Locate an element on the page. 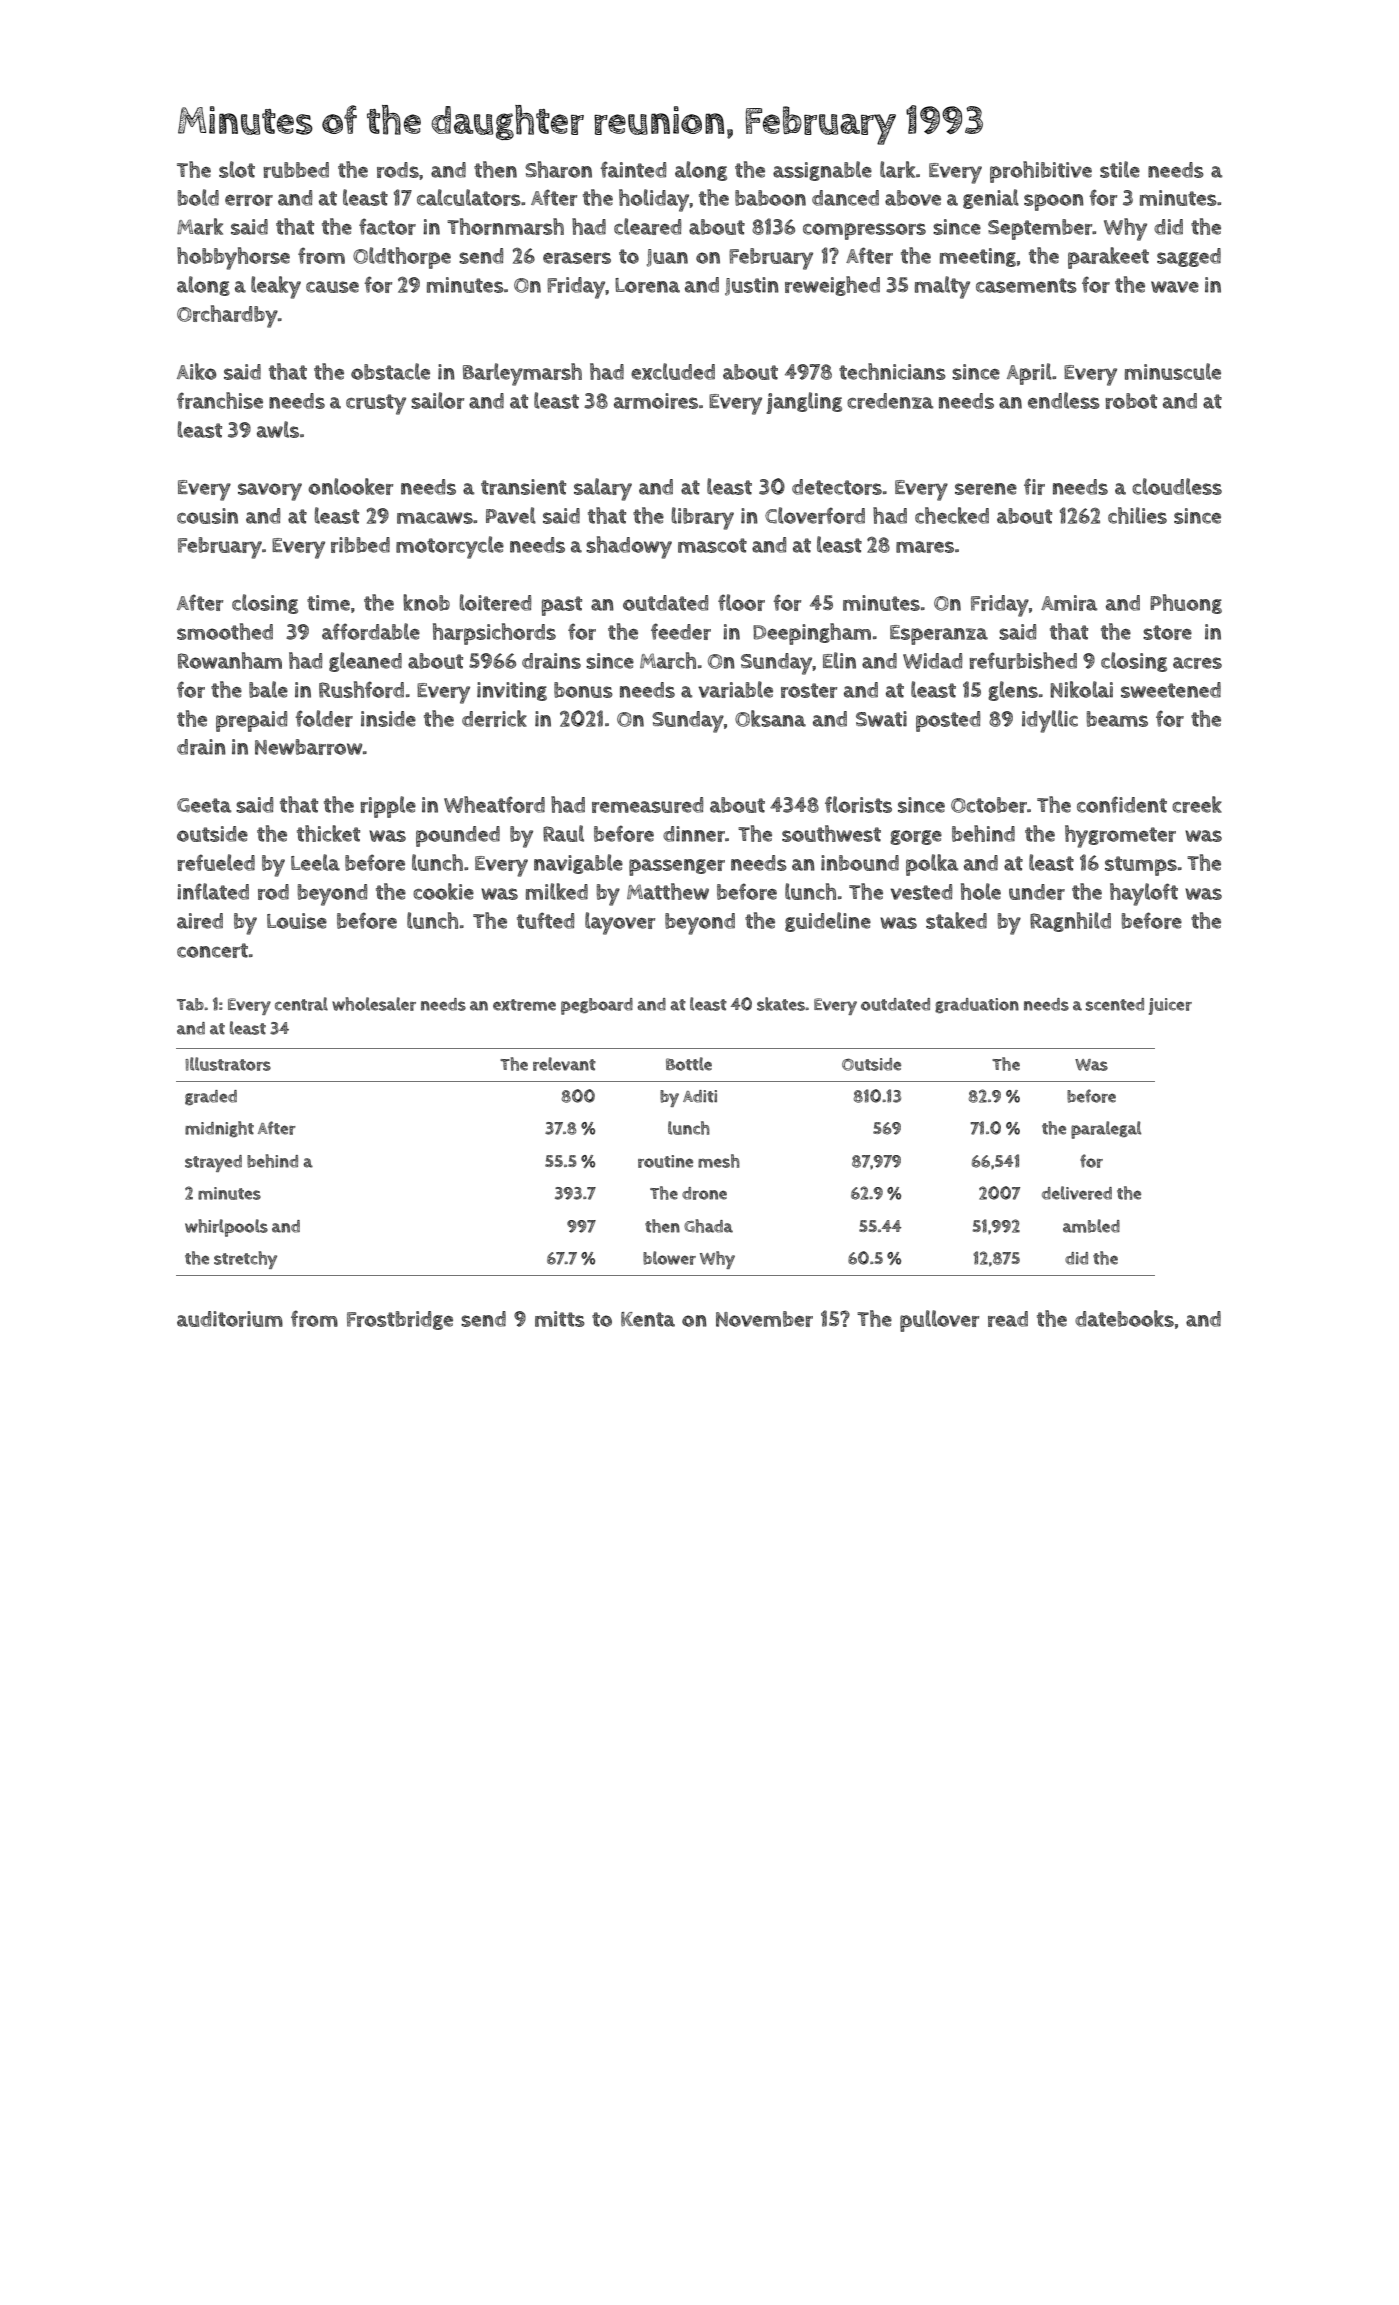 This image has width=1399, height=2305. variable is located at coordinates (735, 689).
